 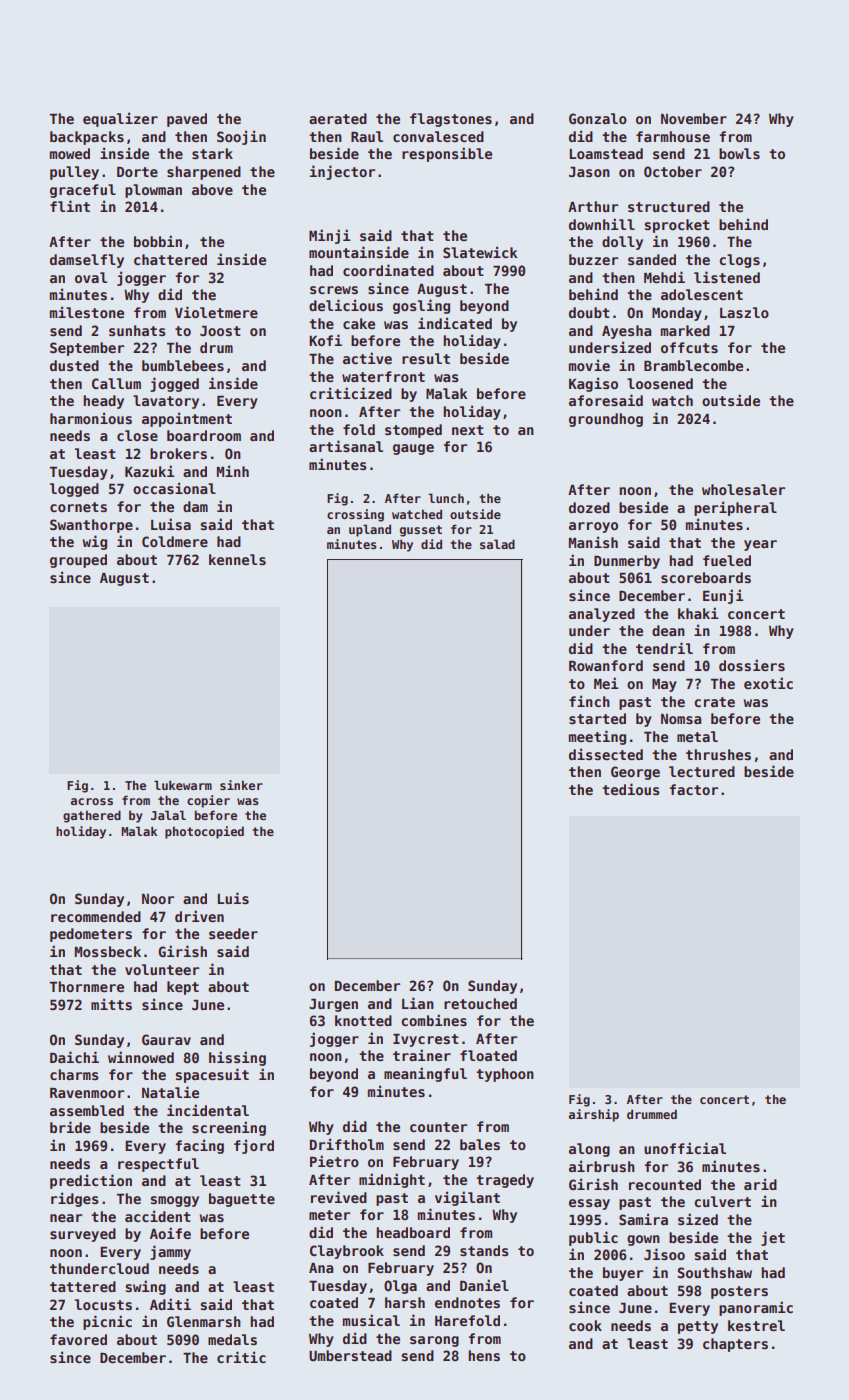 I want to click on boardroom, so click(x=204, y=435).
